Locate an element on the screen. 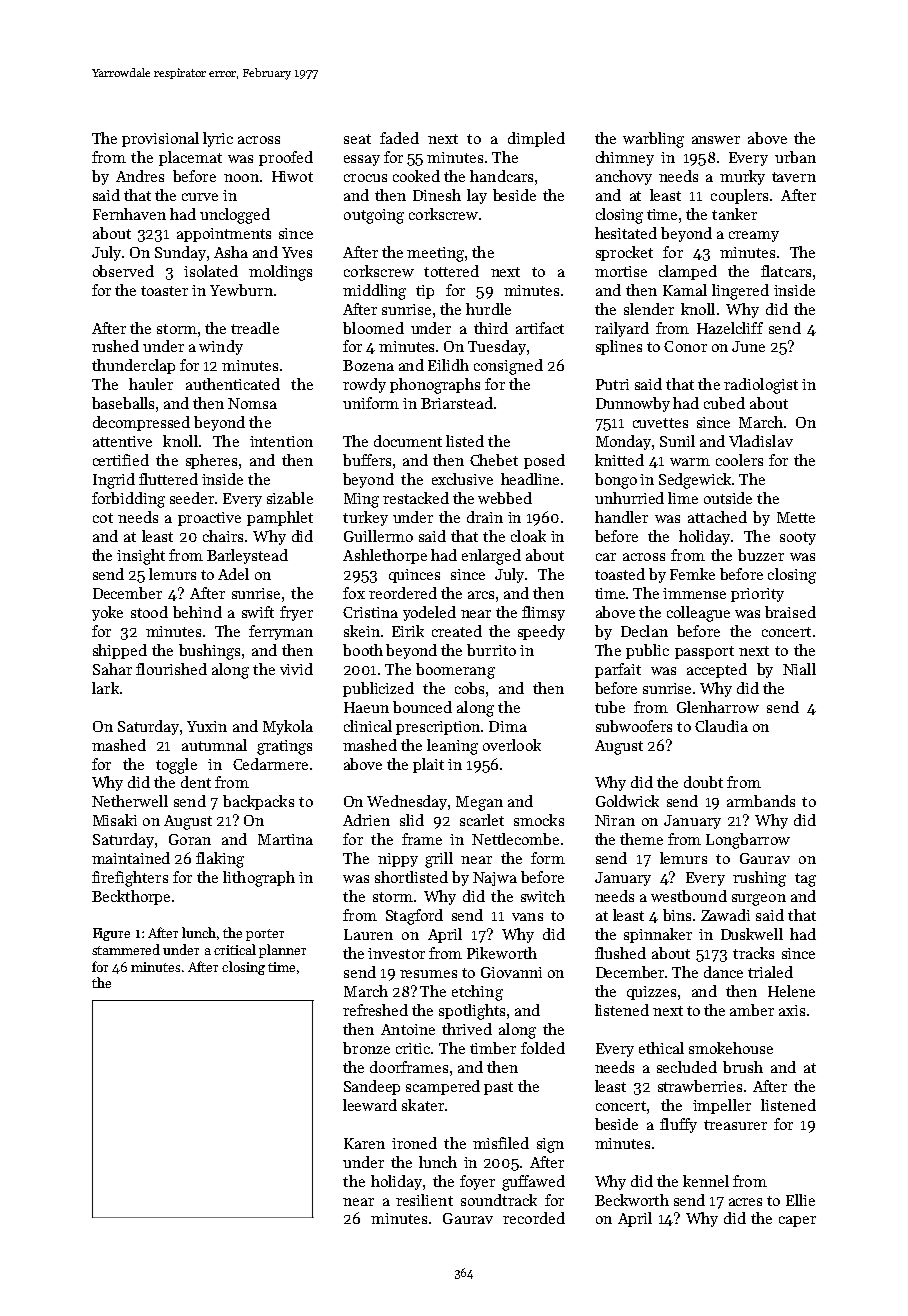 The image size is (908, 1316). gratings is located at coordinates (284, 747).
